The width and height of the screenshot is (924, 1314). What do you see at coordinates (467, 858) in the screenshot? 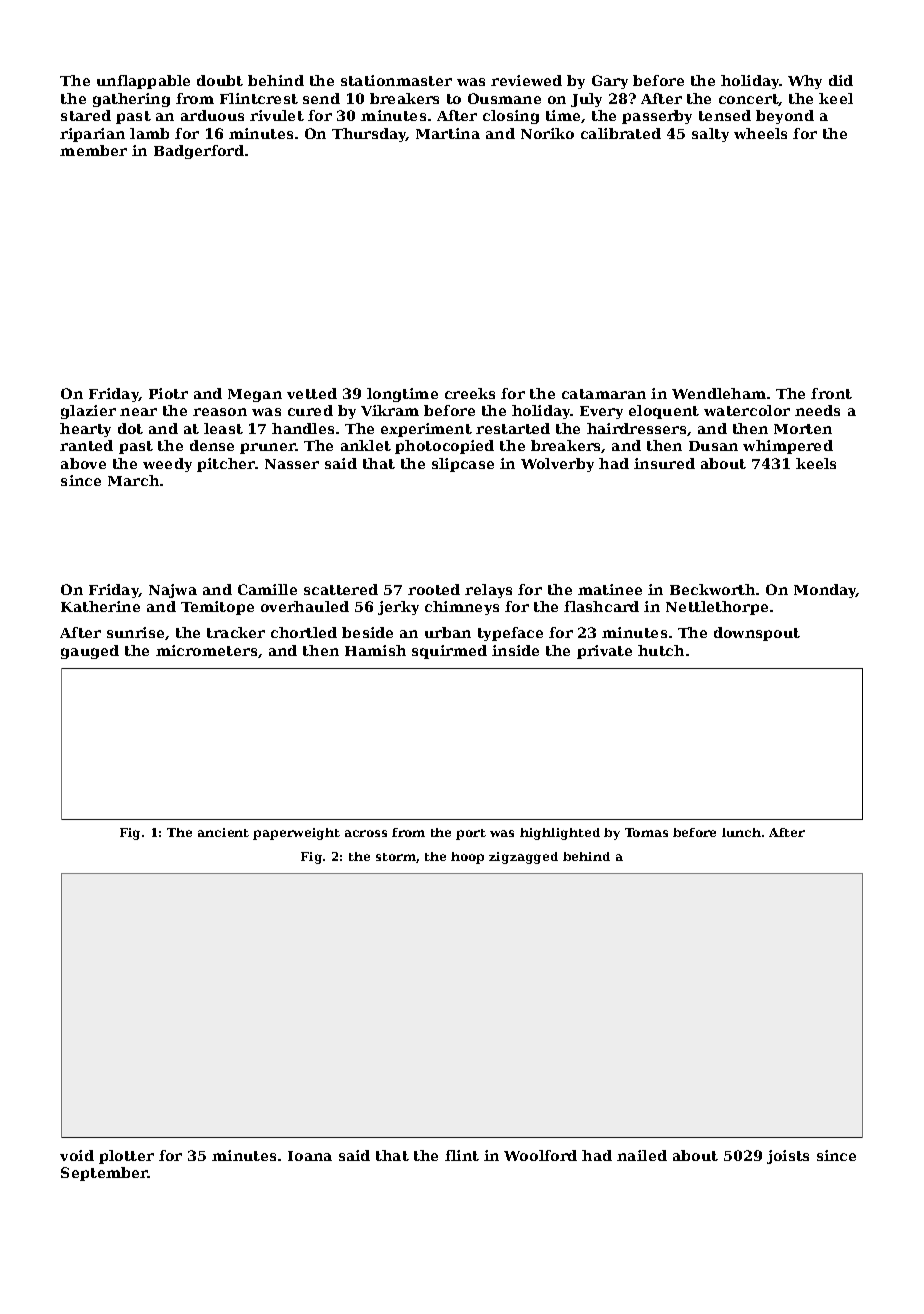
I see `hoop` at bounding box center [467, 858].
